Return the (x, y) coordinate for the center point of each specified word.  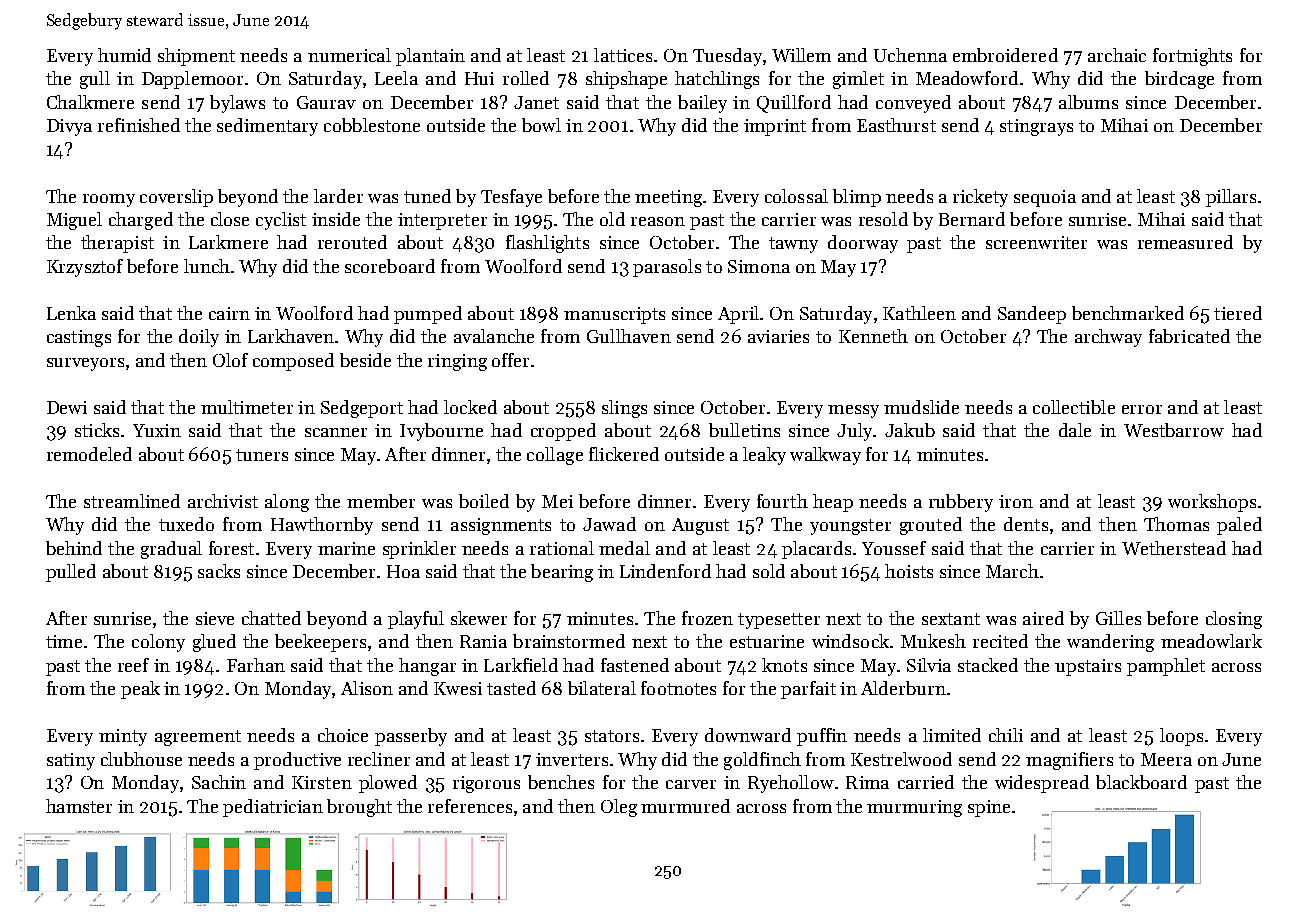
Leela (396, 78)
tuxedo (186, 524)
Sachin (219, 782)
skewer (479, 618)
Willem (801, 55)
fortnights (1192, 57)
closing (1234, 620)
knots (784, 665)
